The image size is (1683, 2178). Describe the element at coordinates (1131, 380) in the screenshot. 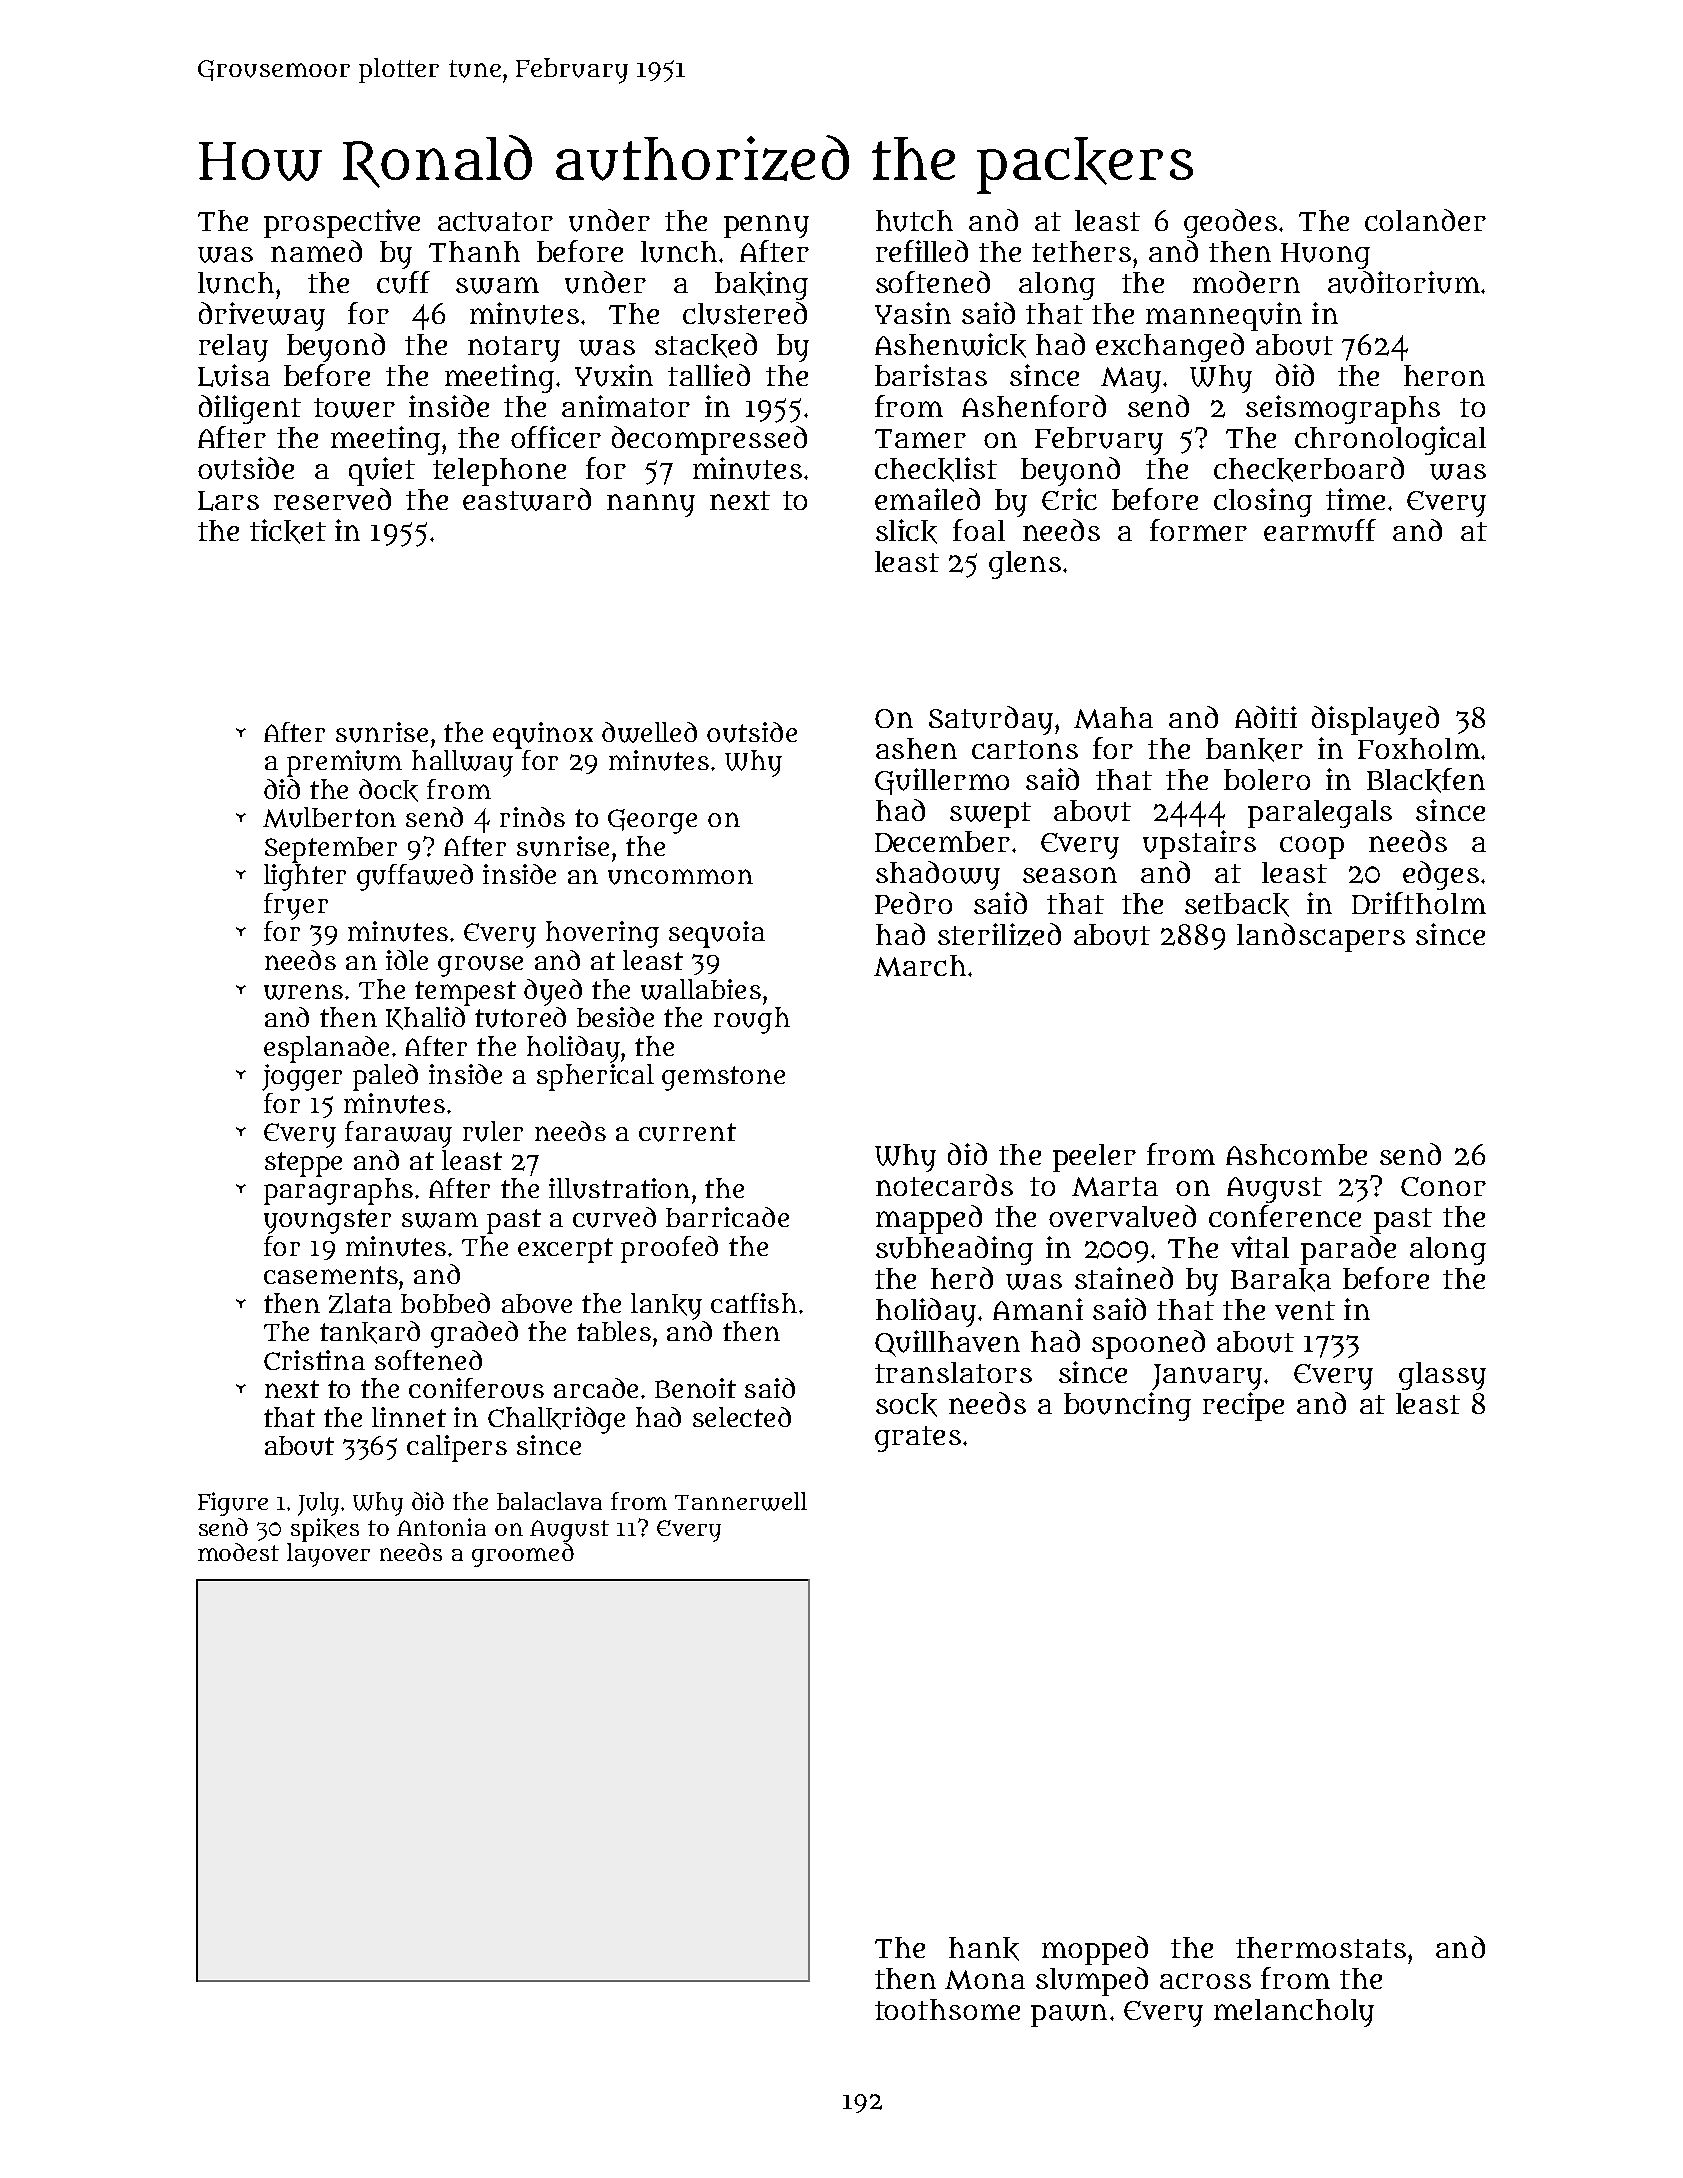

I see `May` at that location.
